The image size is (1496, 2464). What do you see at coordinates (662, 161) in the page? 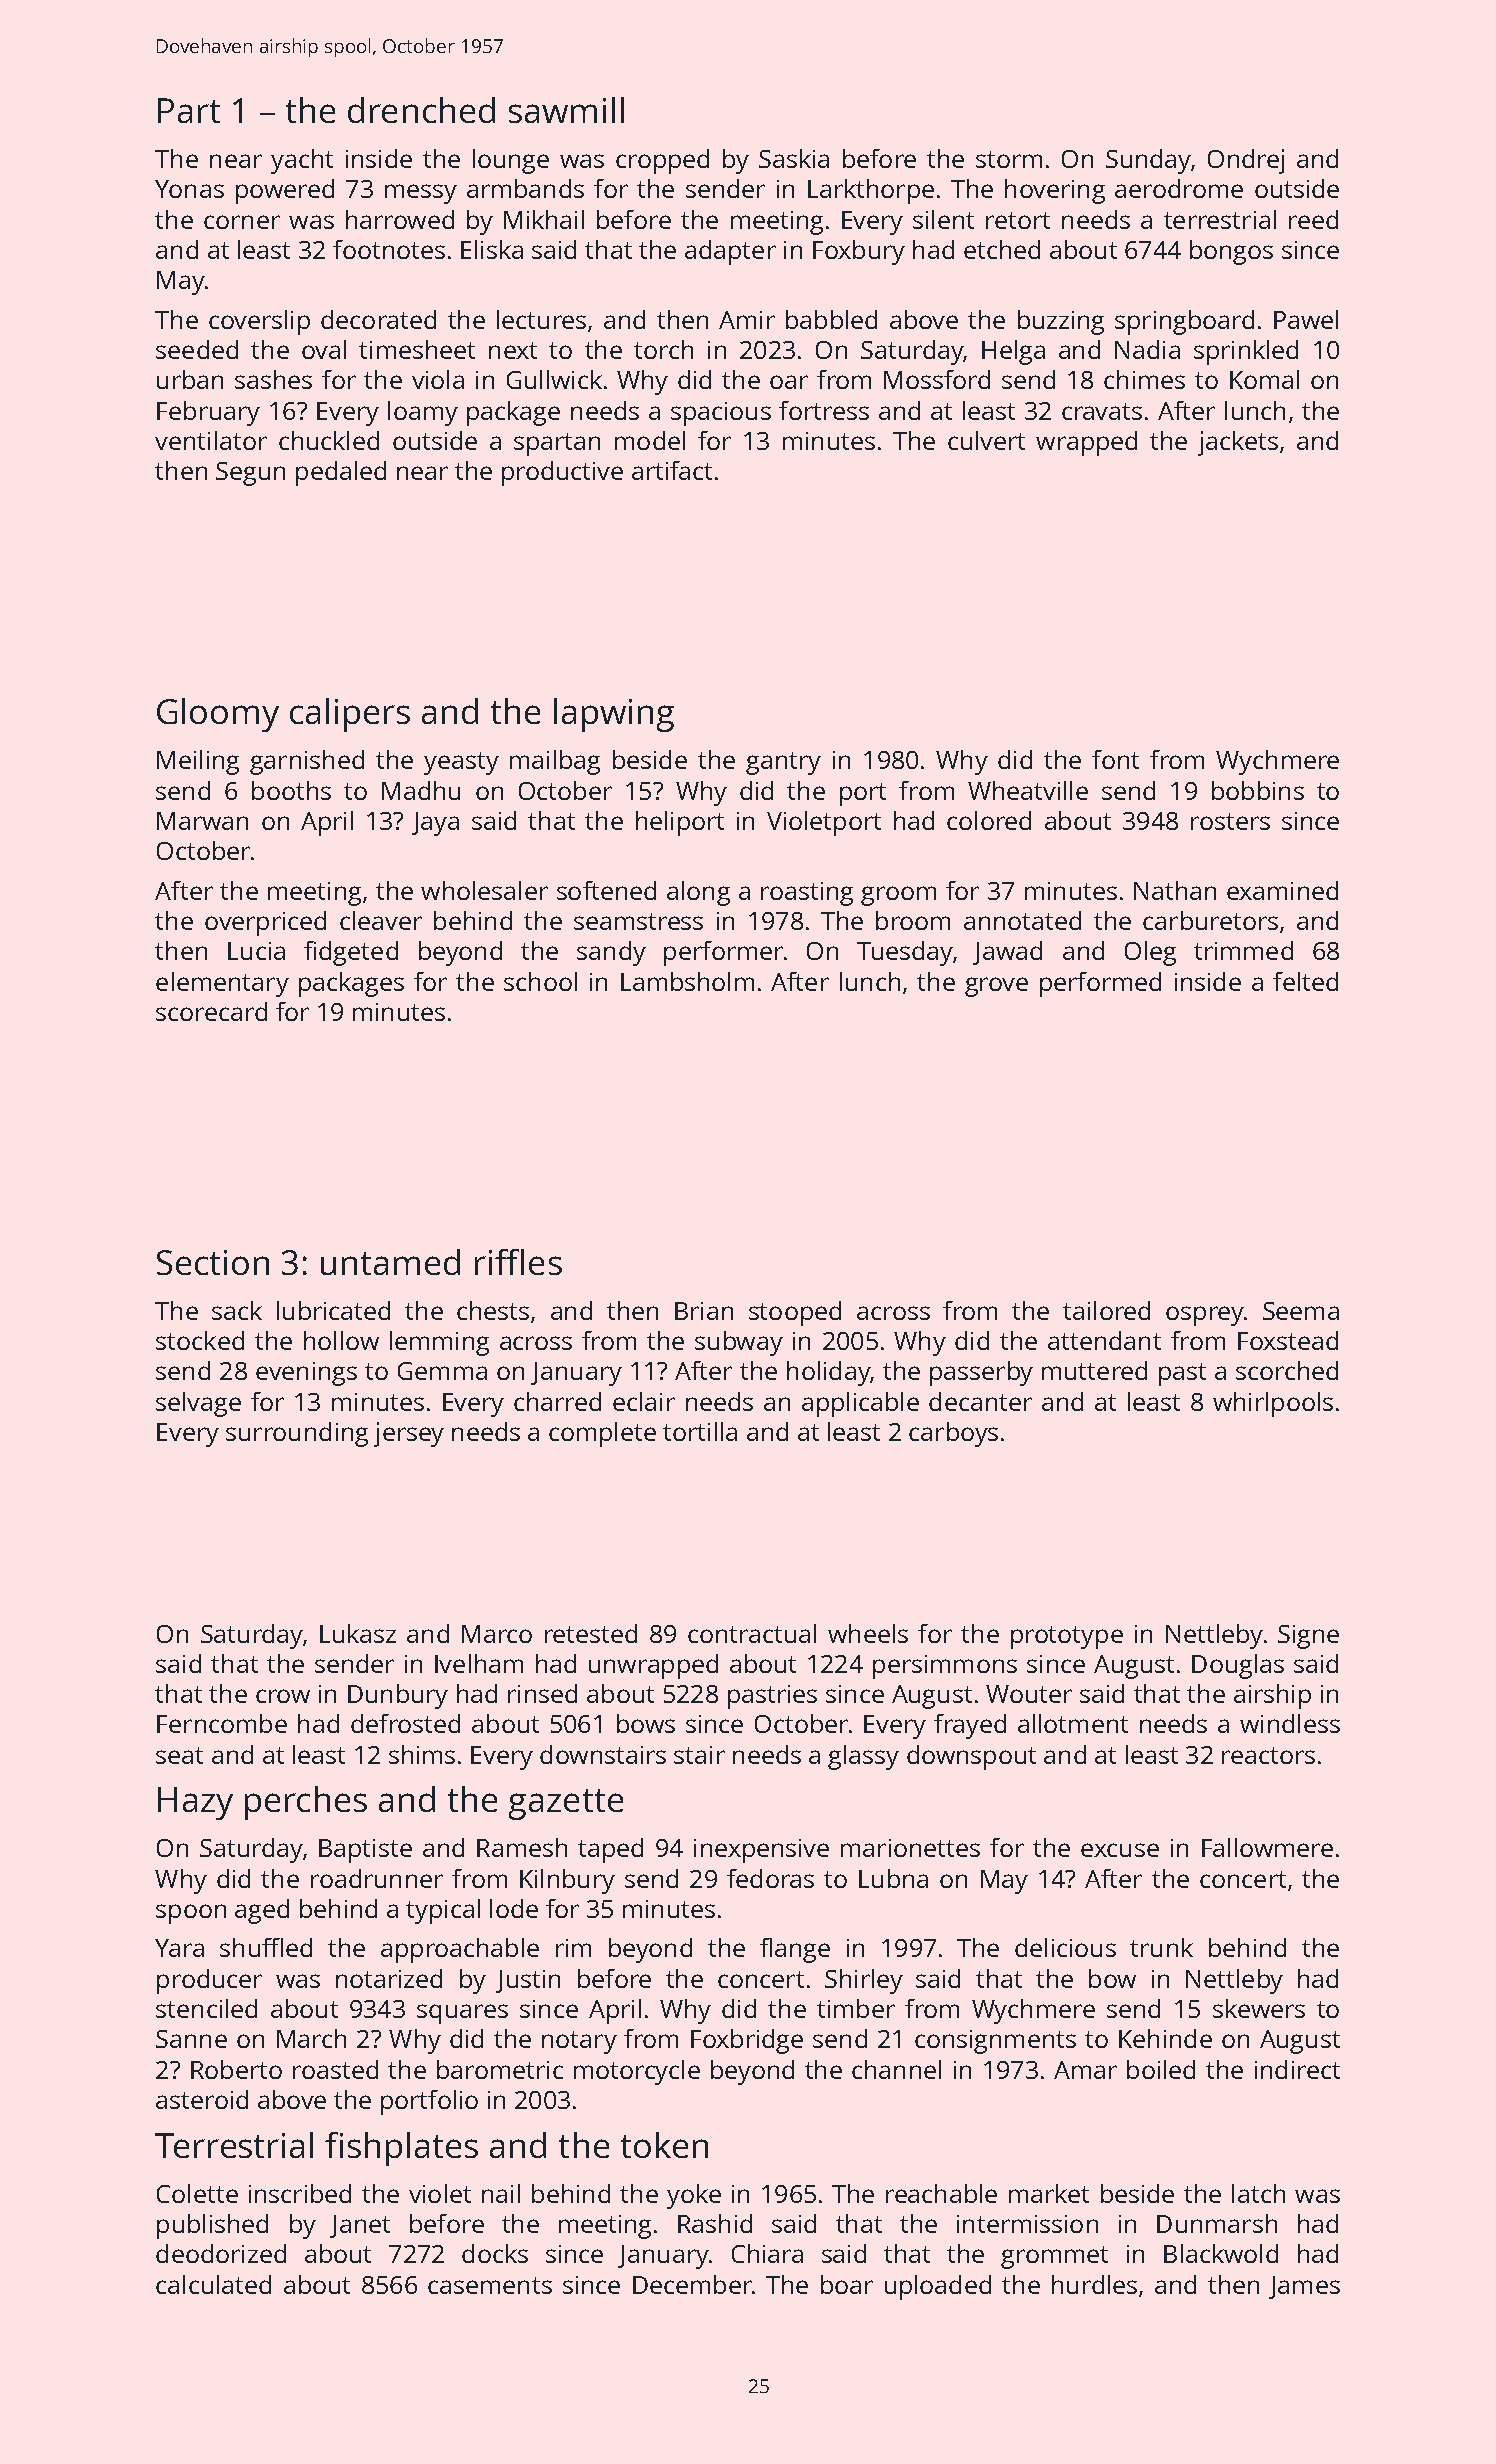
I see `cropped` at bounding box center [662, 161].
